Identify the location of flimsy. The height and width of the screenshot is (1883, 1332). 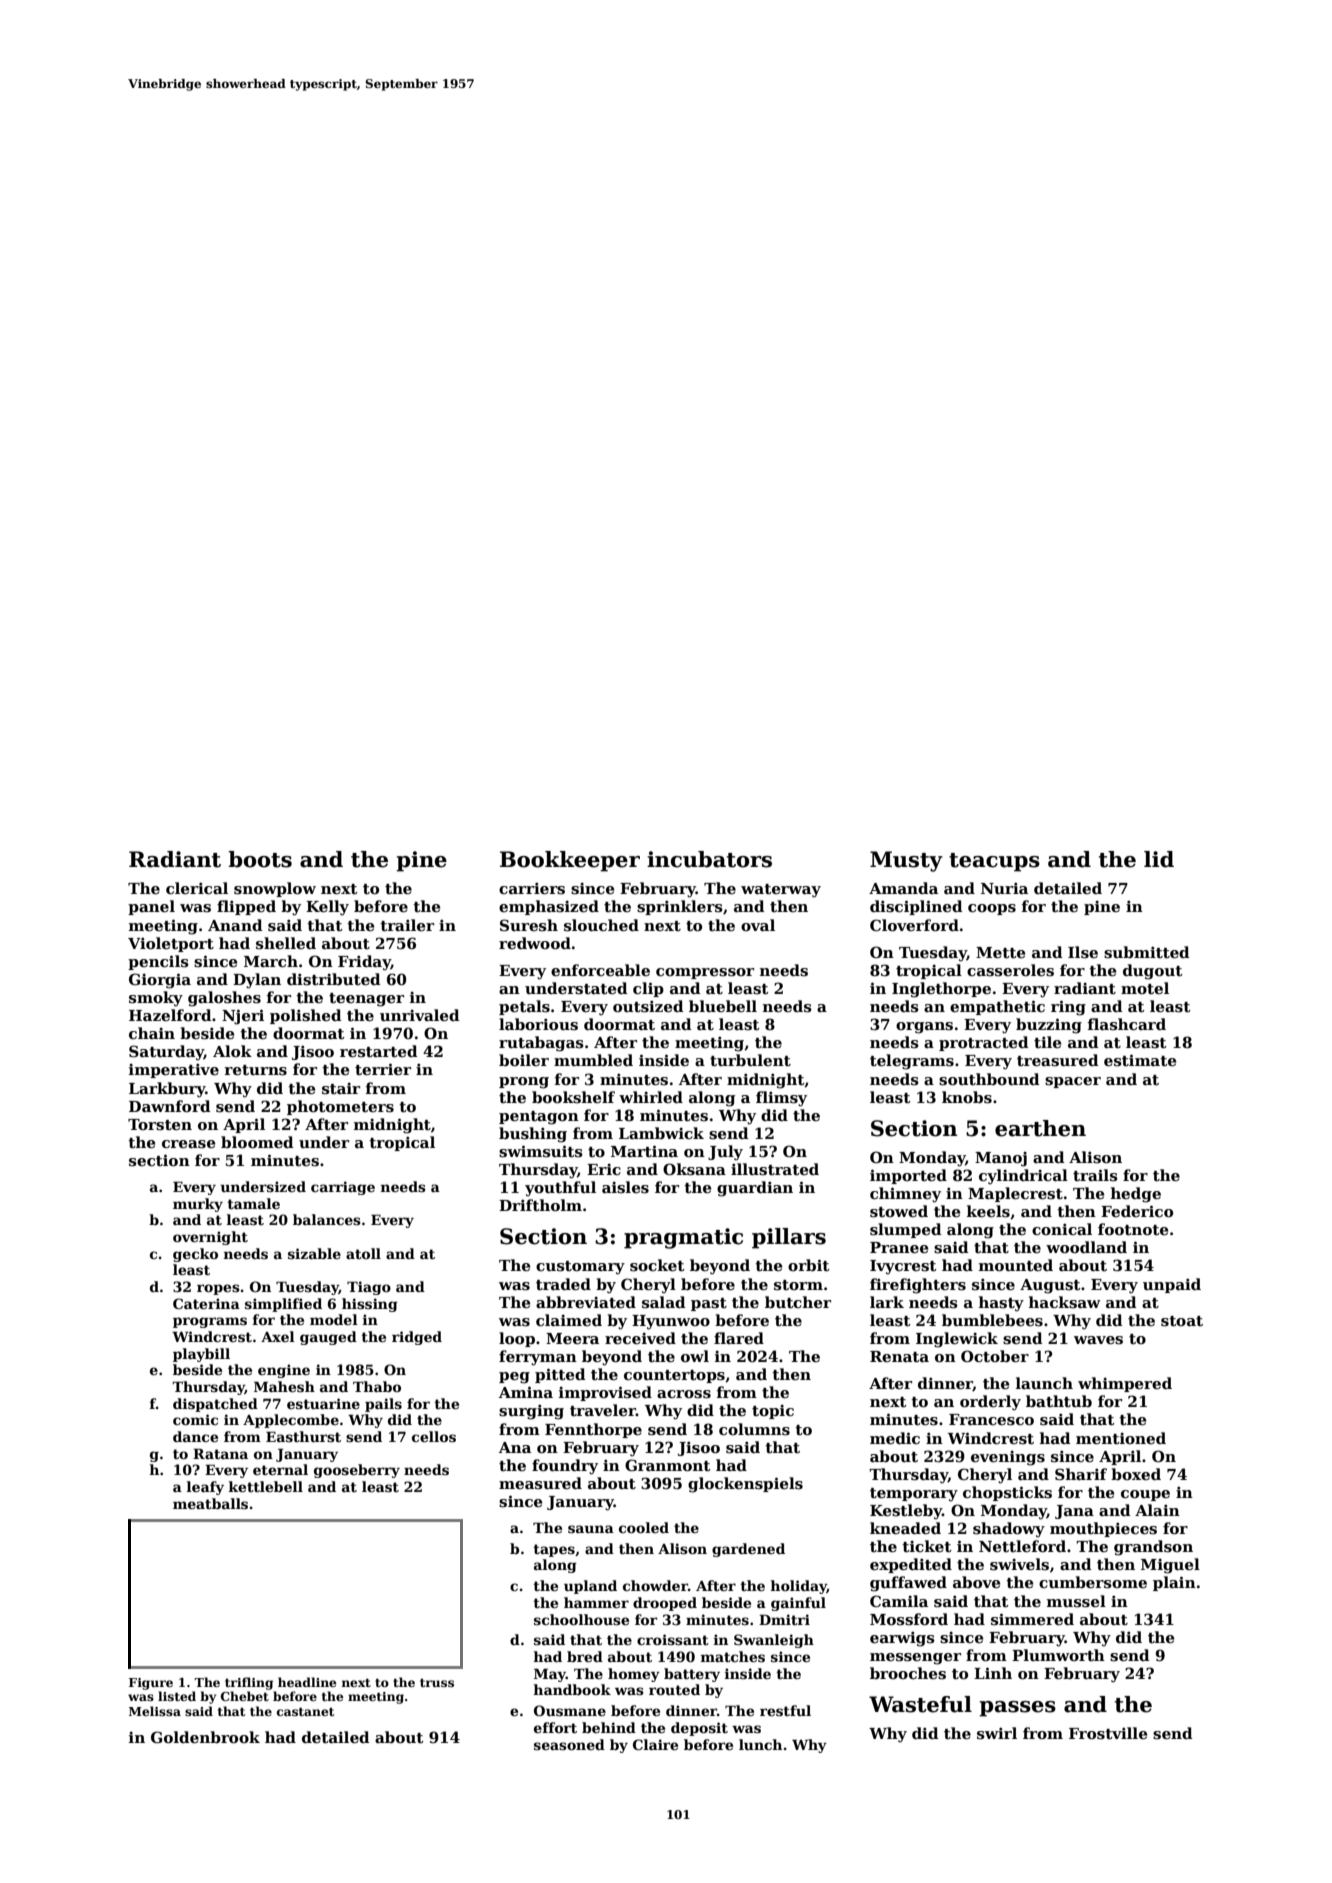
(781, 1099).
